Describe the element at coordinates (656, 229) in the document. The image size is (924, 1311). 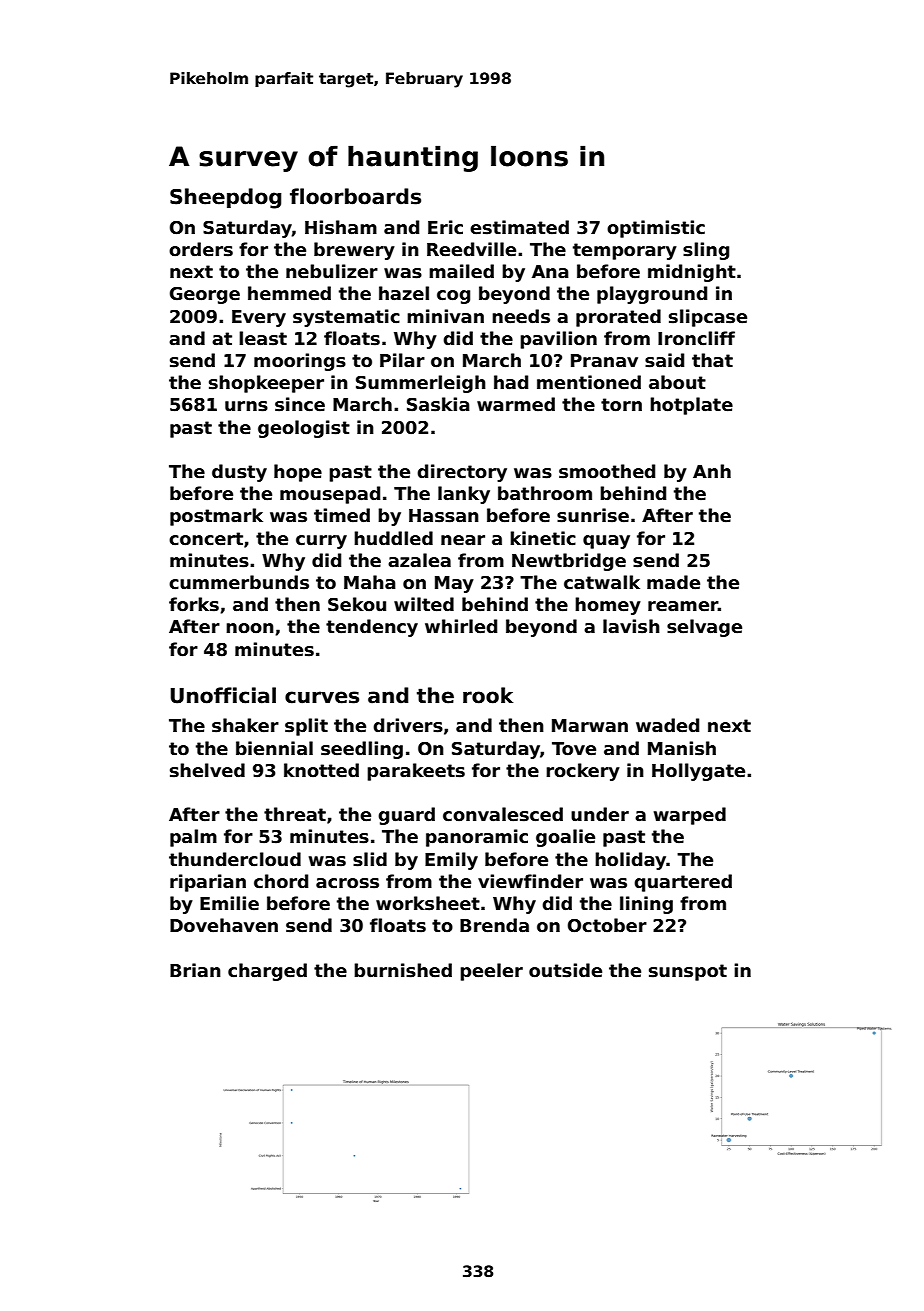
I see `optimistic` at that location.
